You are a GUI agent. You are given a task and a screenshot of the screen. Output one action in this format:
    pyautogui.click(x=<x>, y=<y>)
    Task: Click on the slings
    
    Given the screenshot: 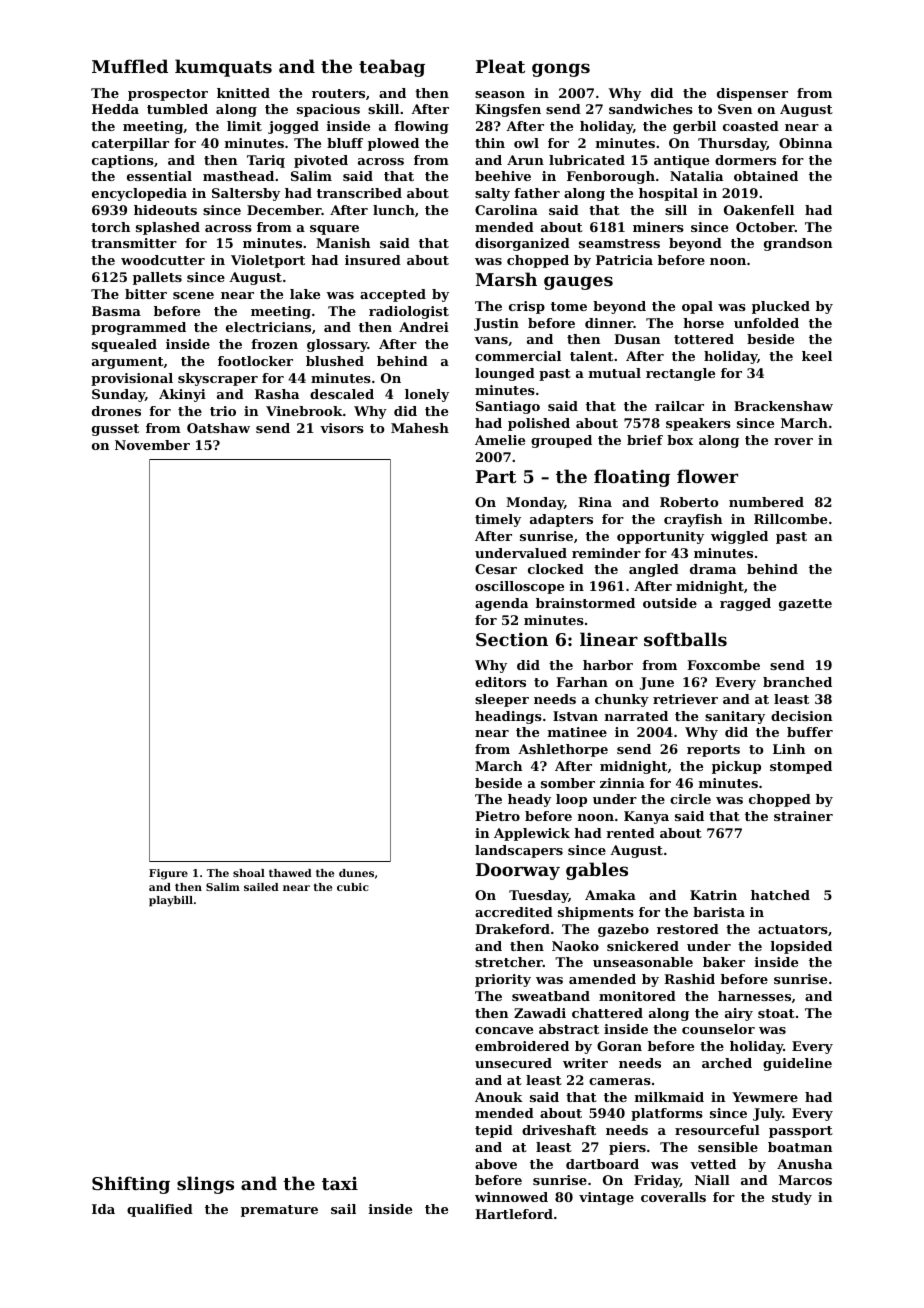 What is the action you would take?
    pyautogui.click(x=205, y=1185)
